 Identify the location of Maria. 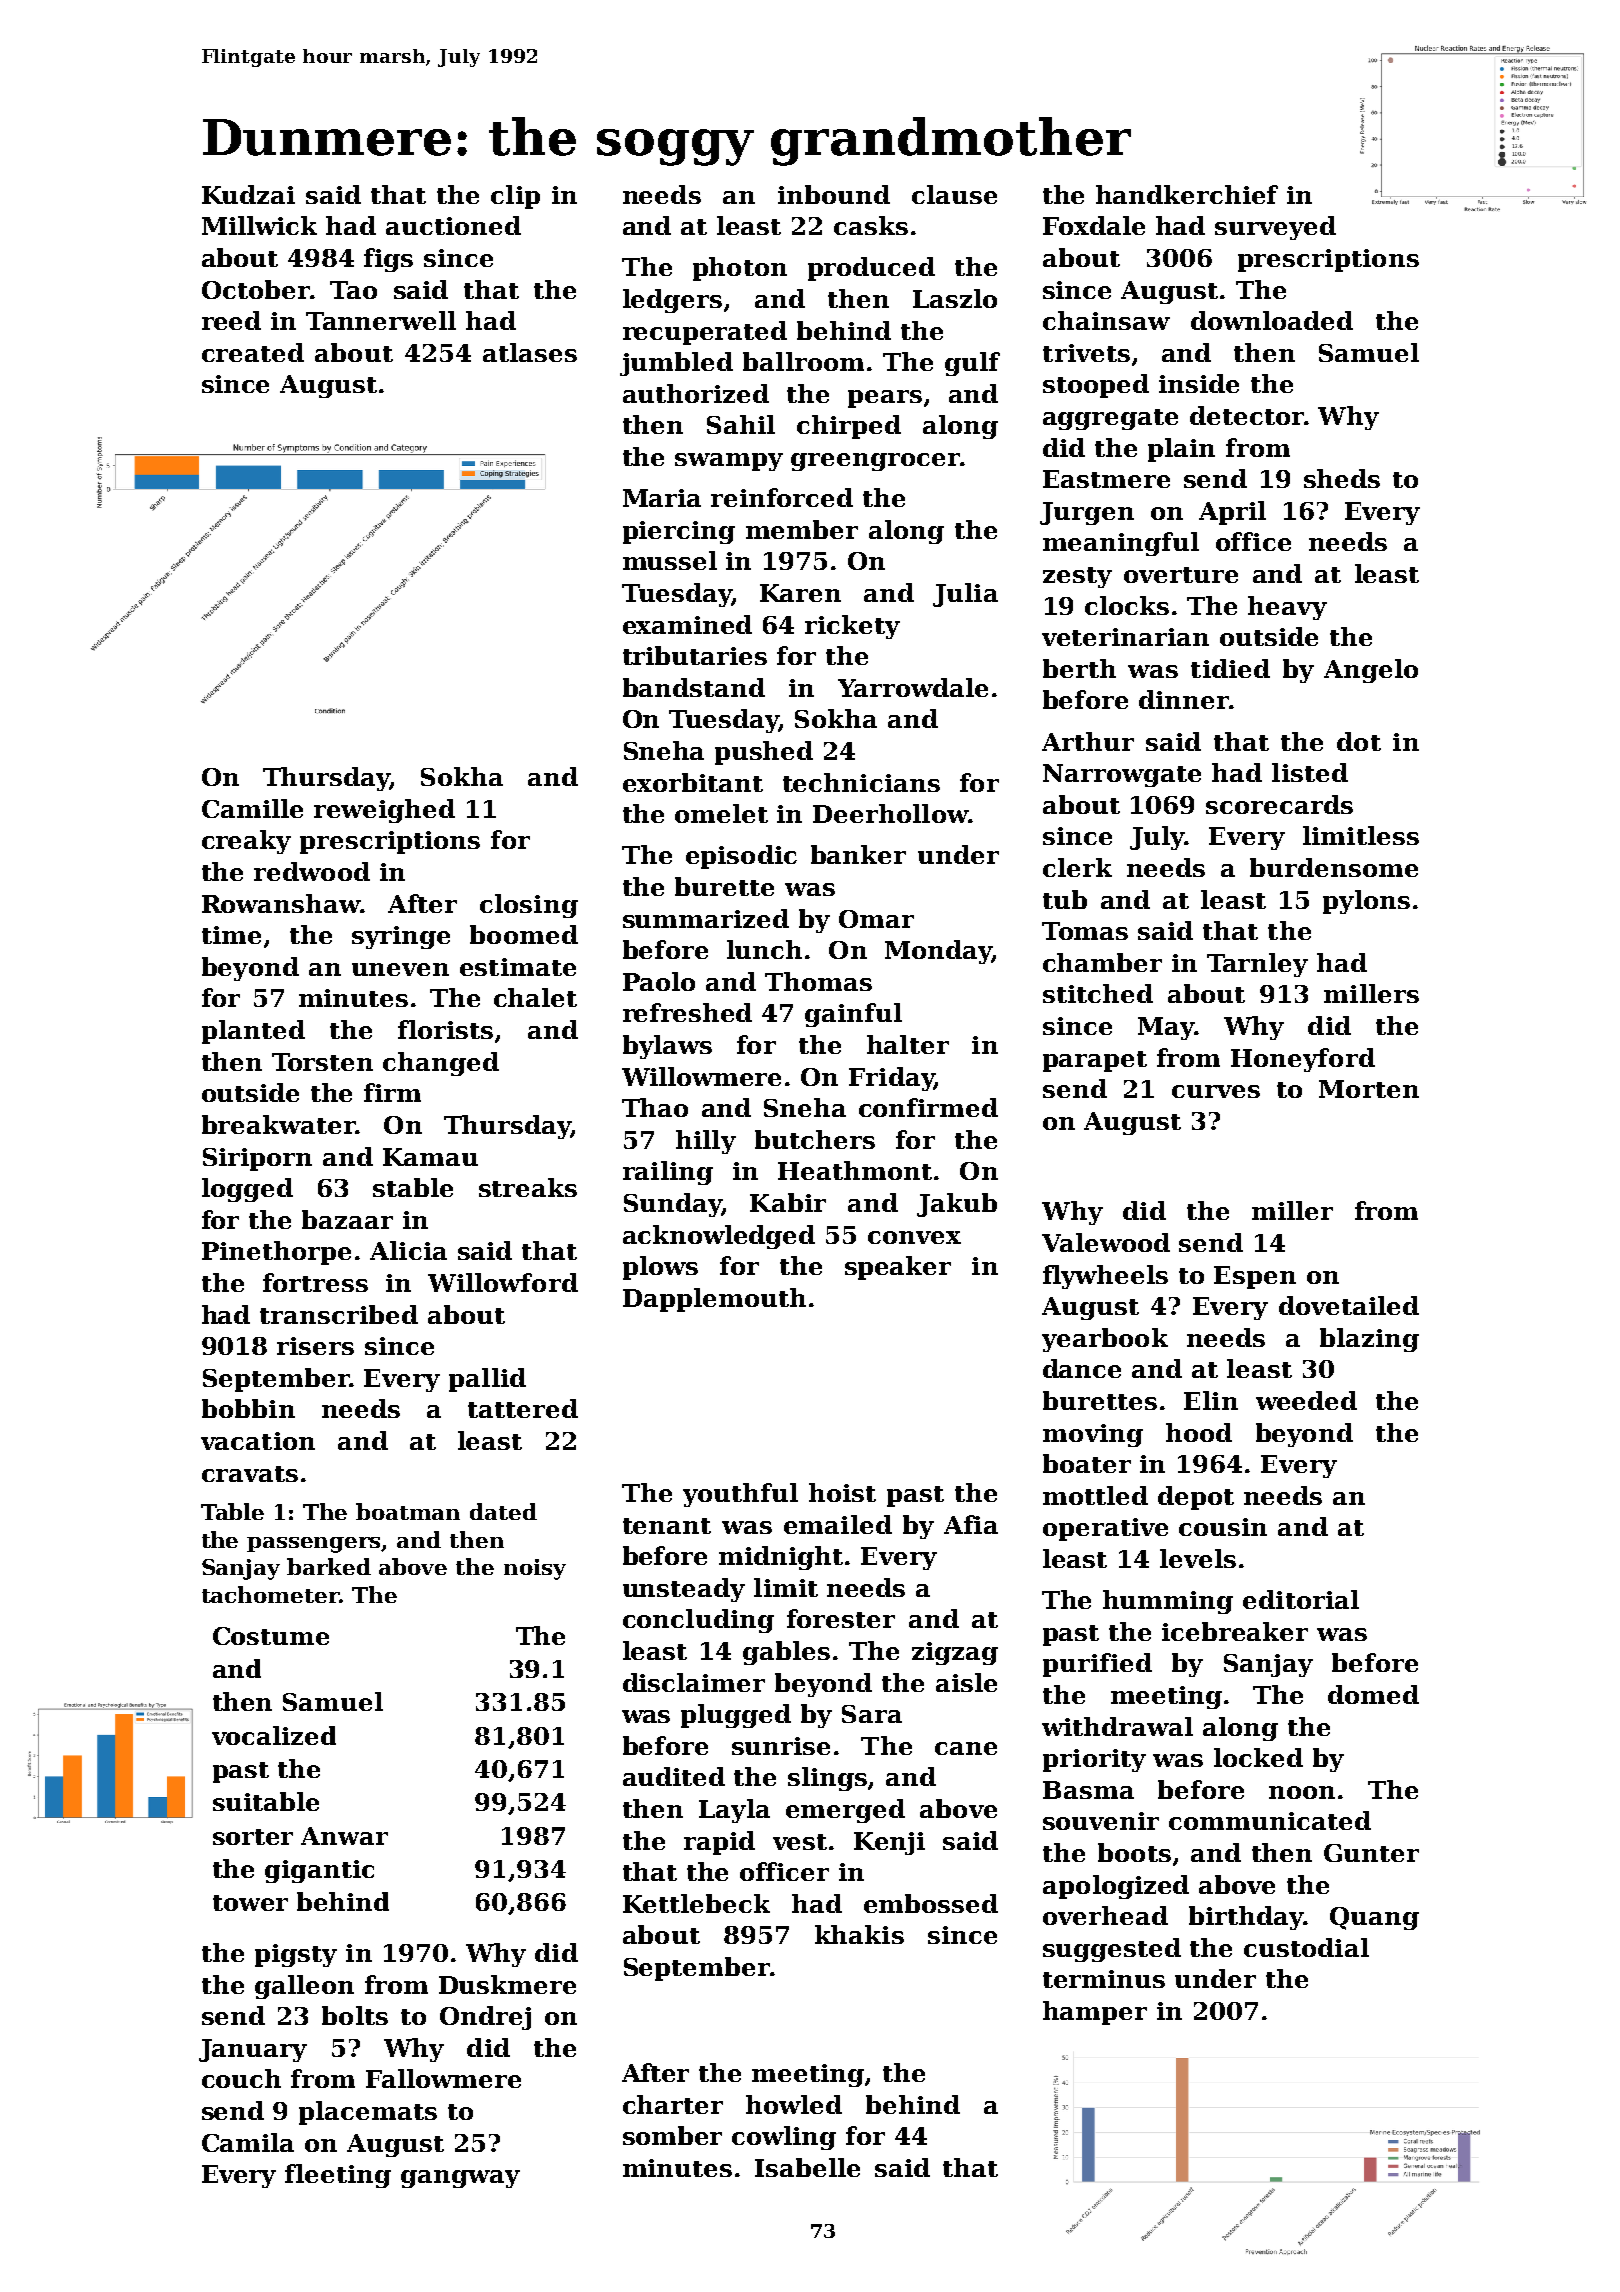
(662, 498).
